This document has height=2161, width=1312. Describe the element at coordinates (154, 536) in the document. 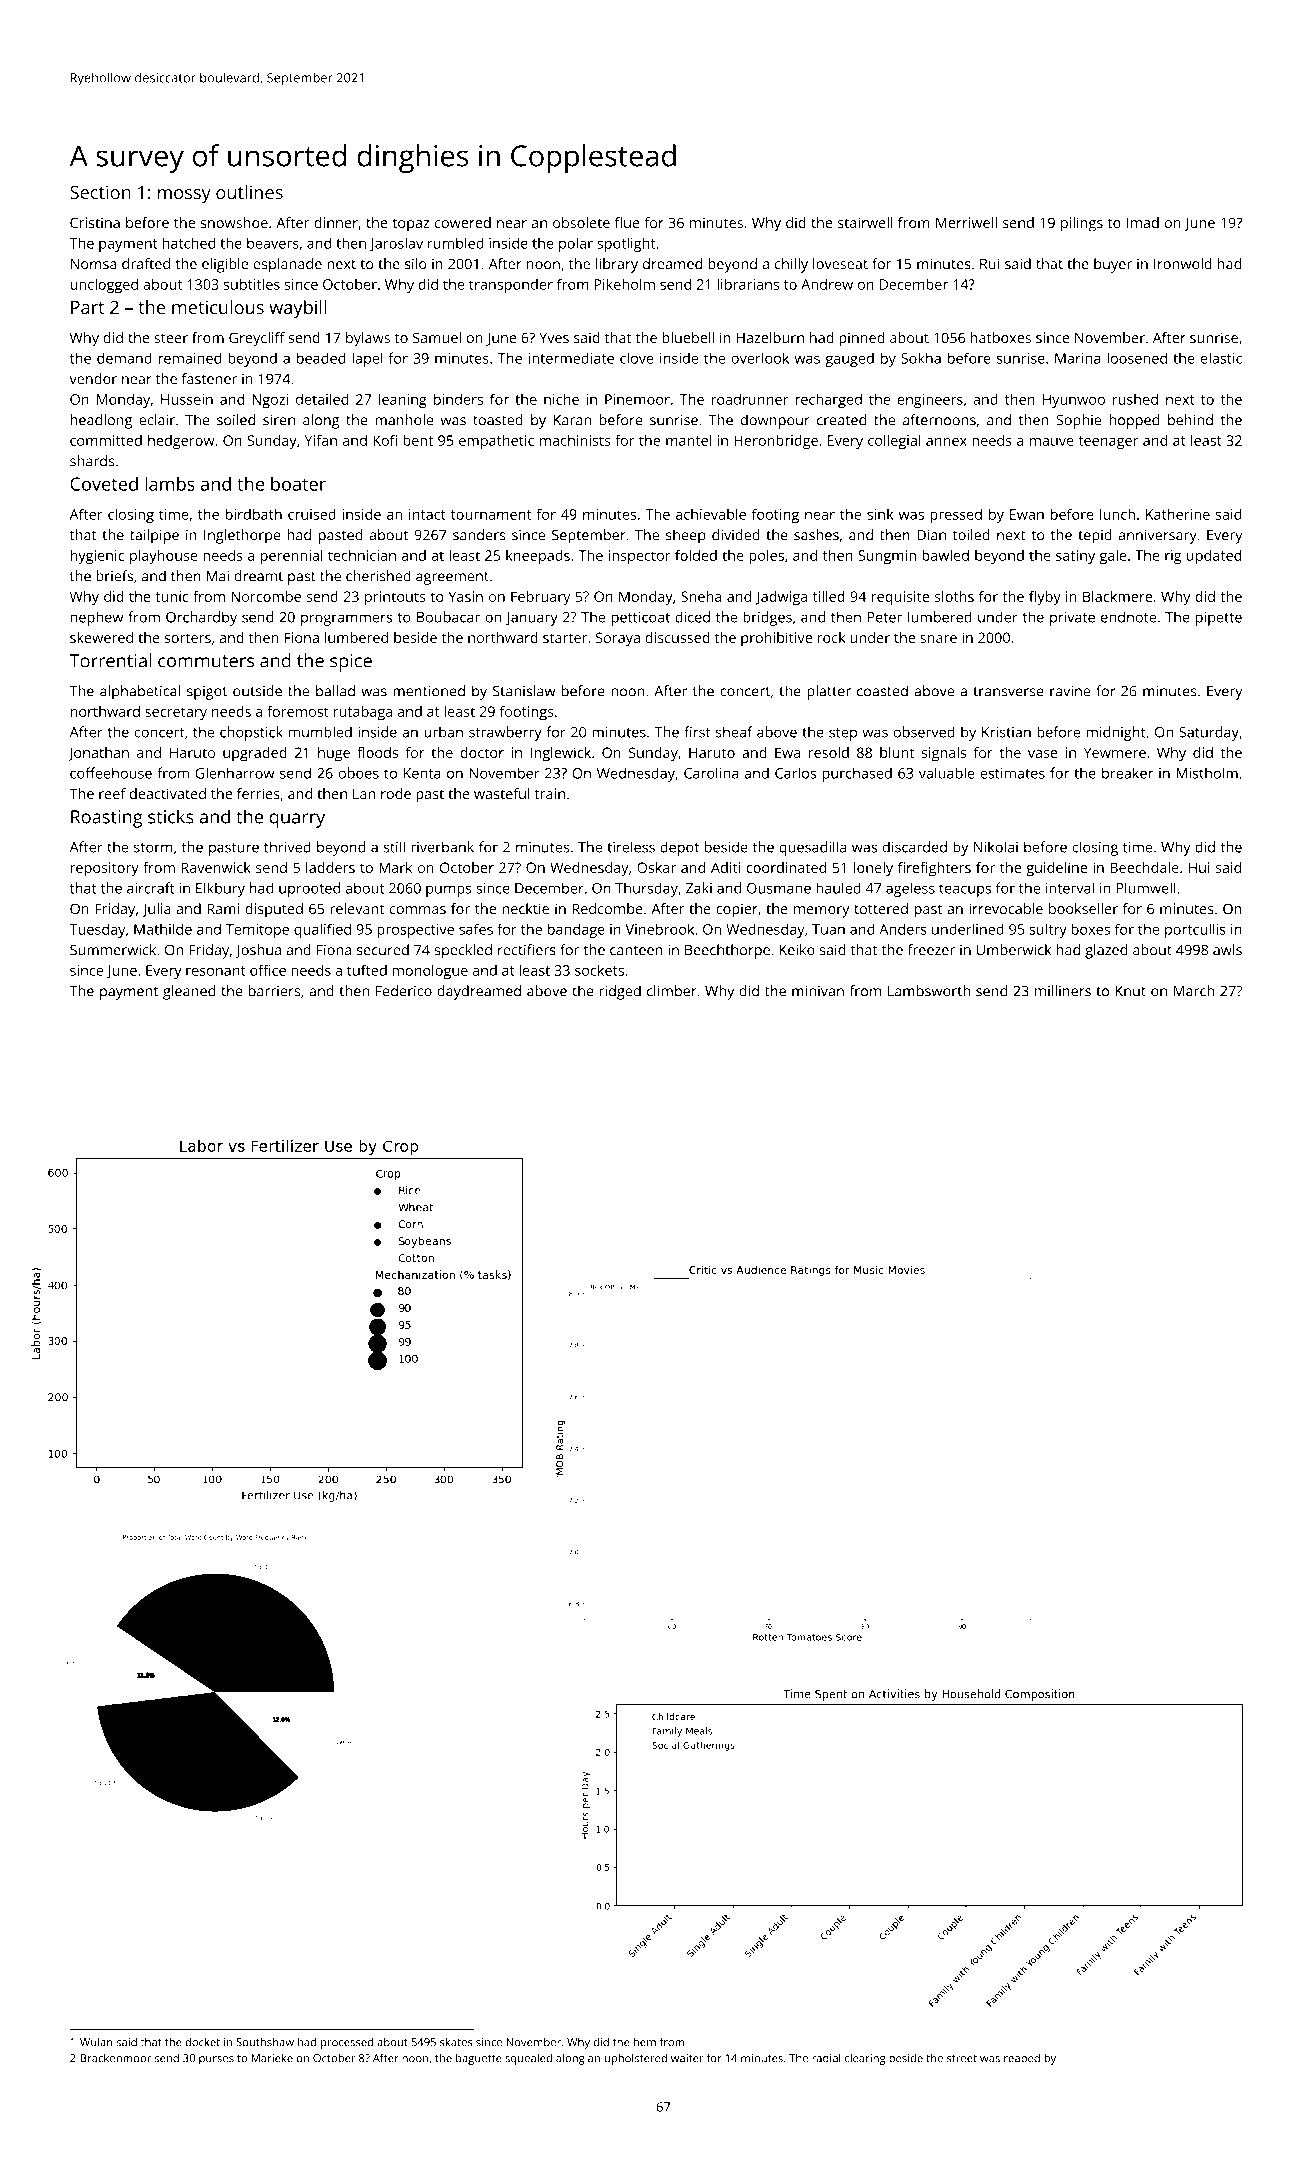

I see `tailpipe` at that location.
